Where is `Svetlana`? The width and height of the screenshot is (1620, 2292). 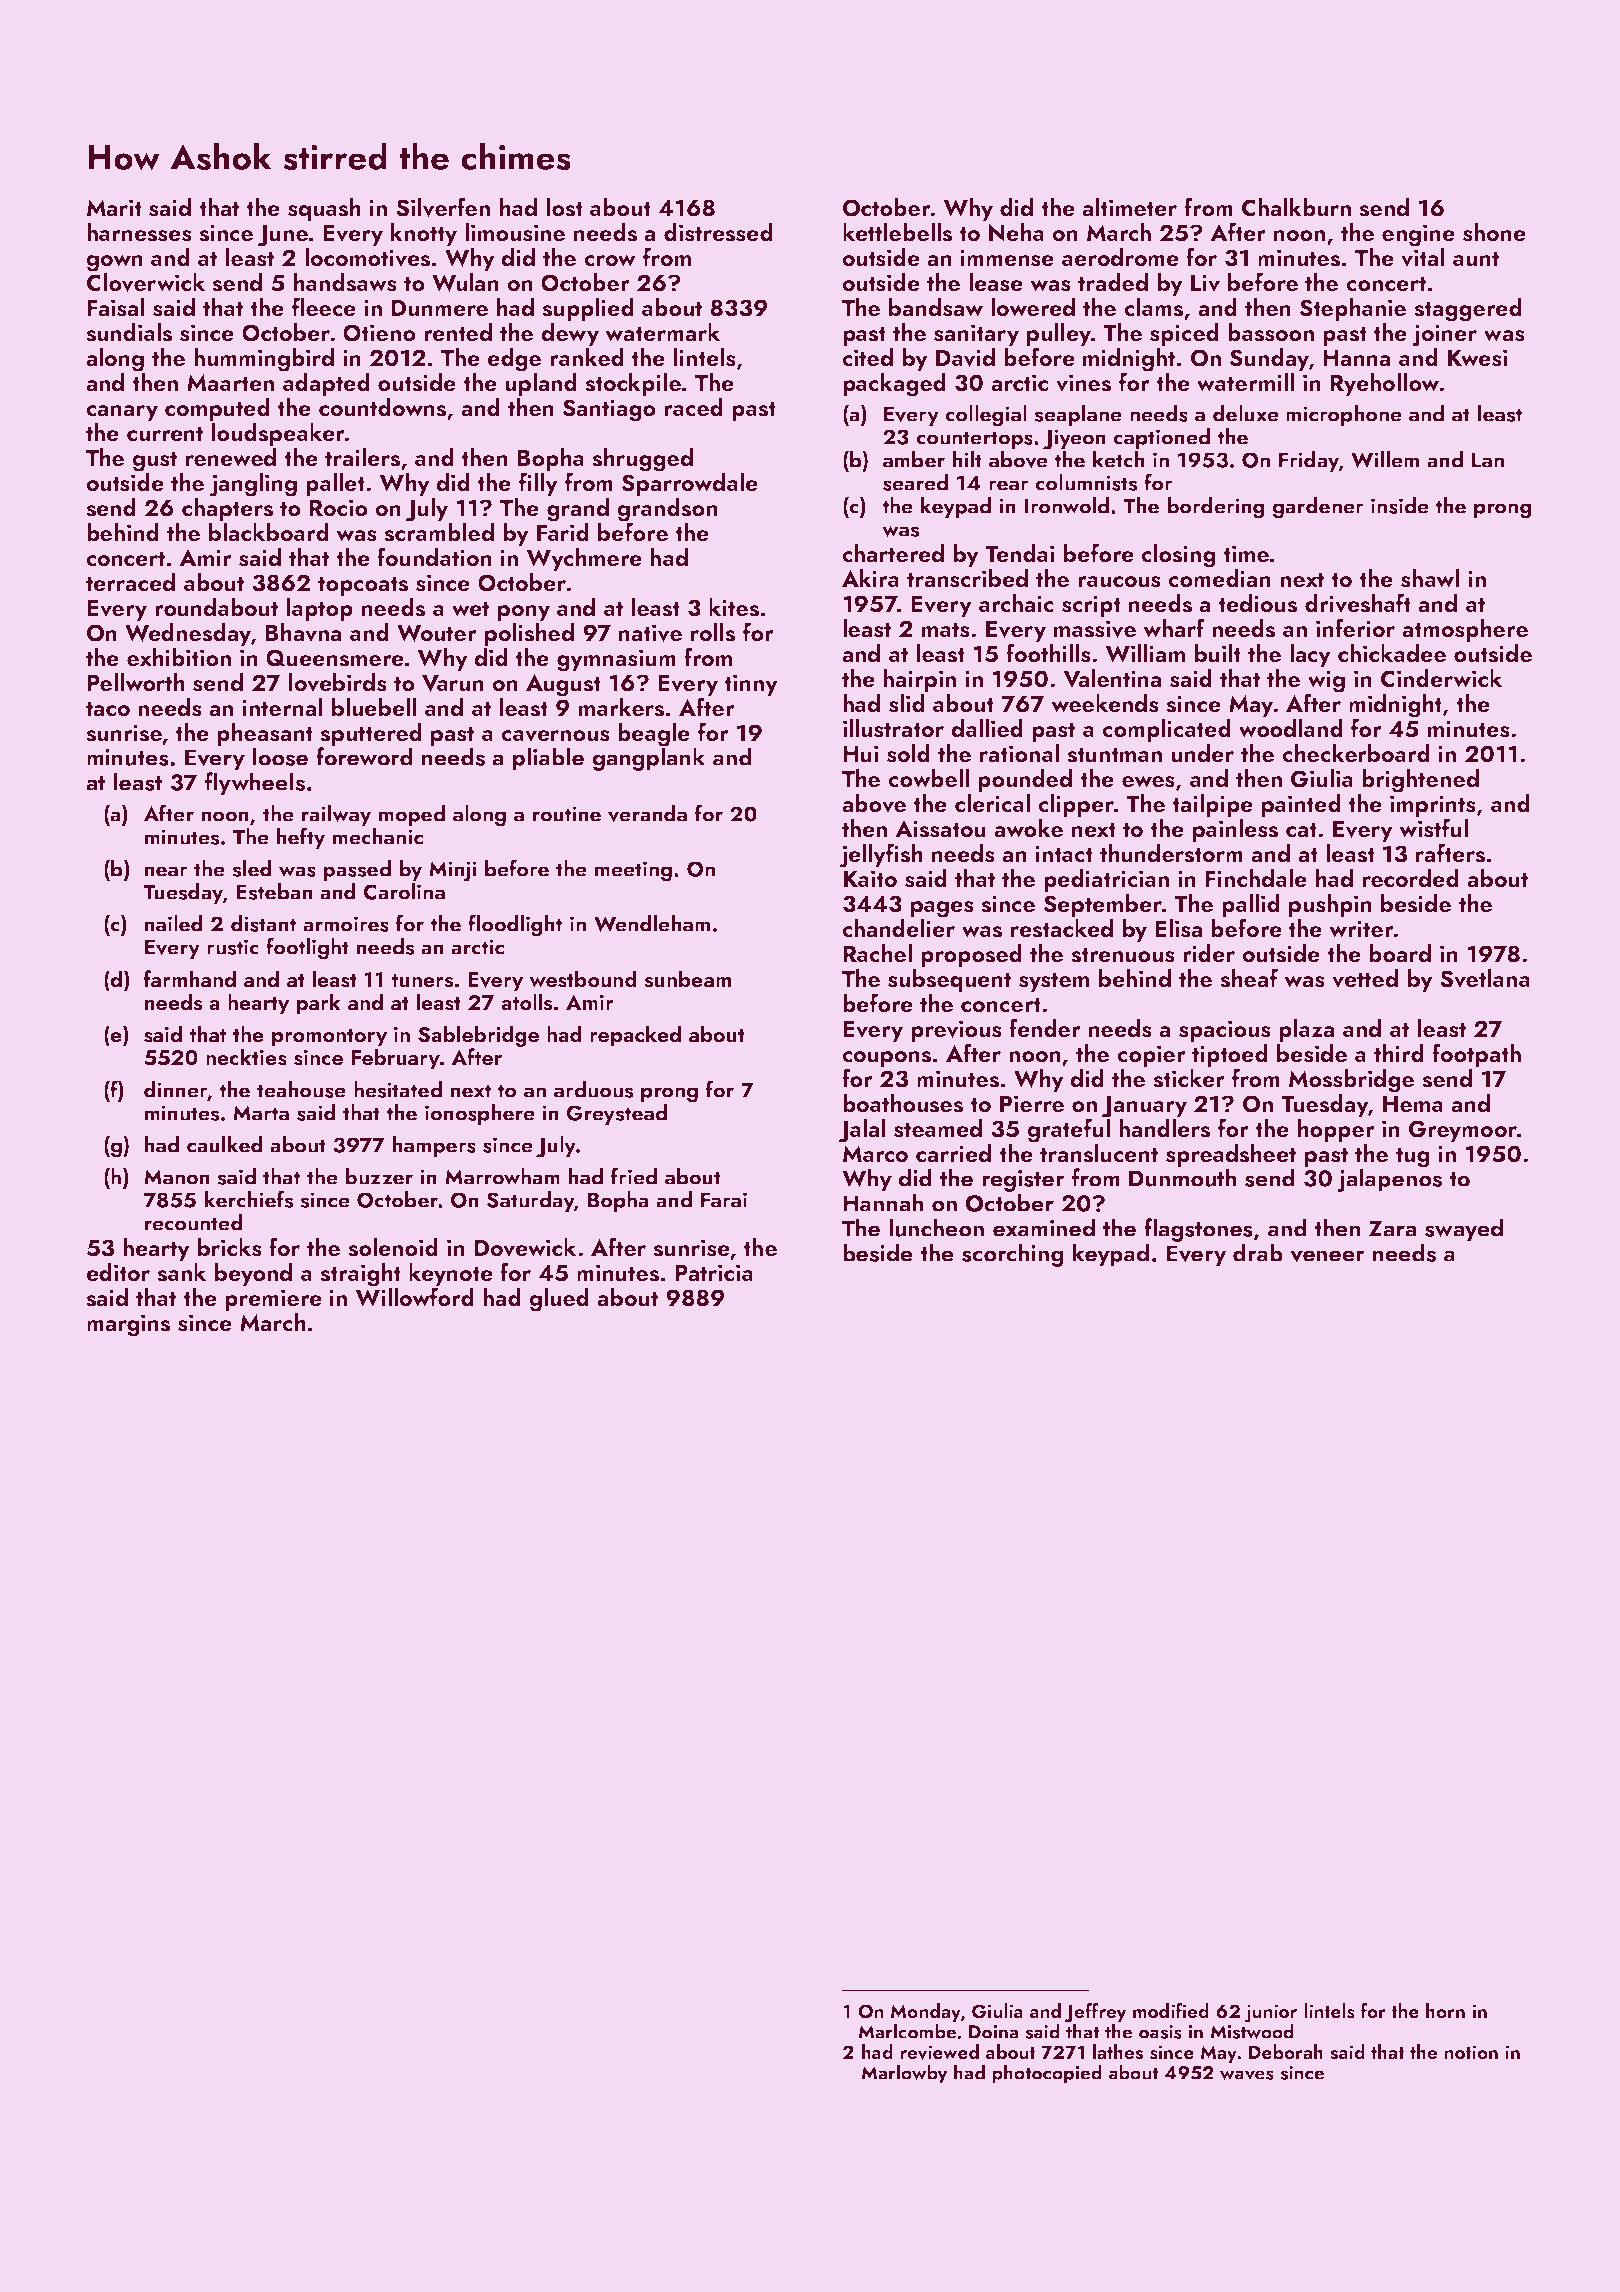 Svetlana is located at coordinates (1485, 979).
